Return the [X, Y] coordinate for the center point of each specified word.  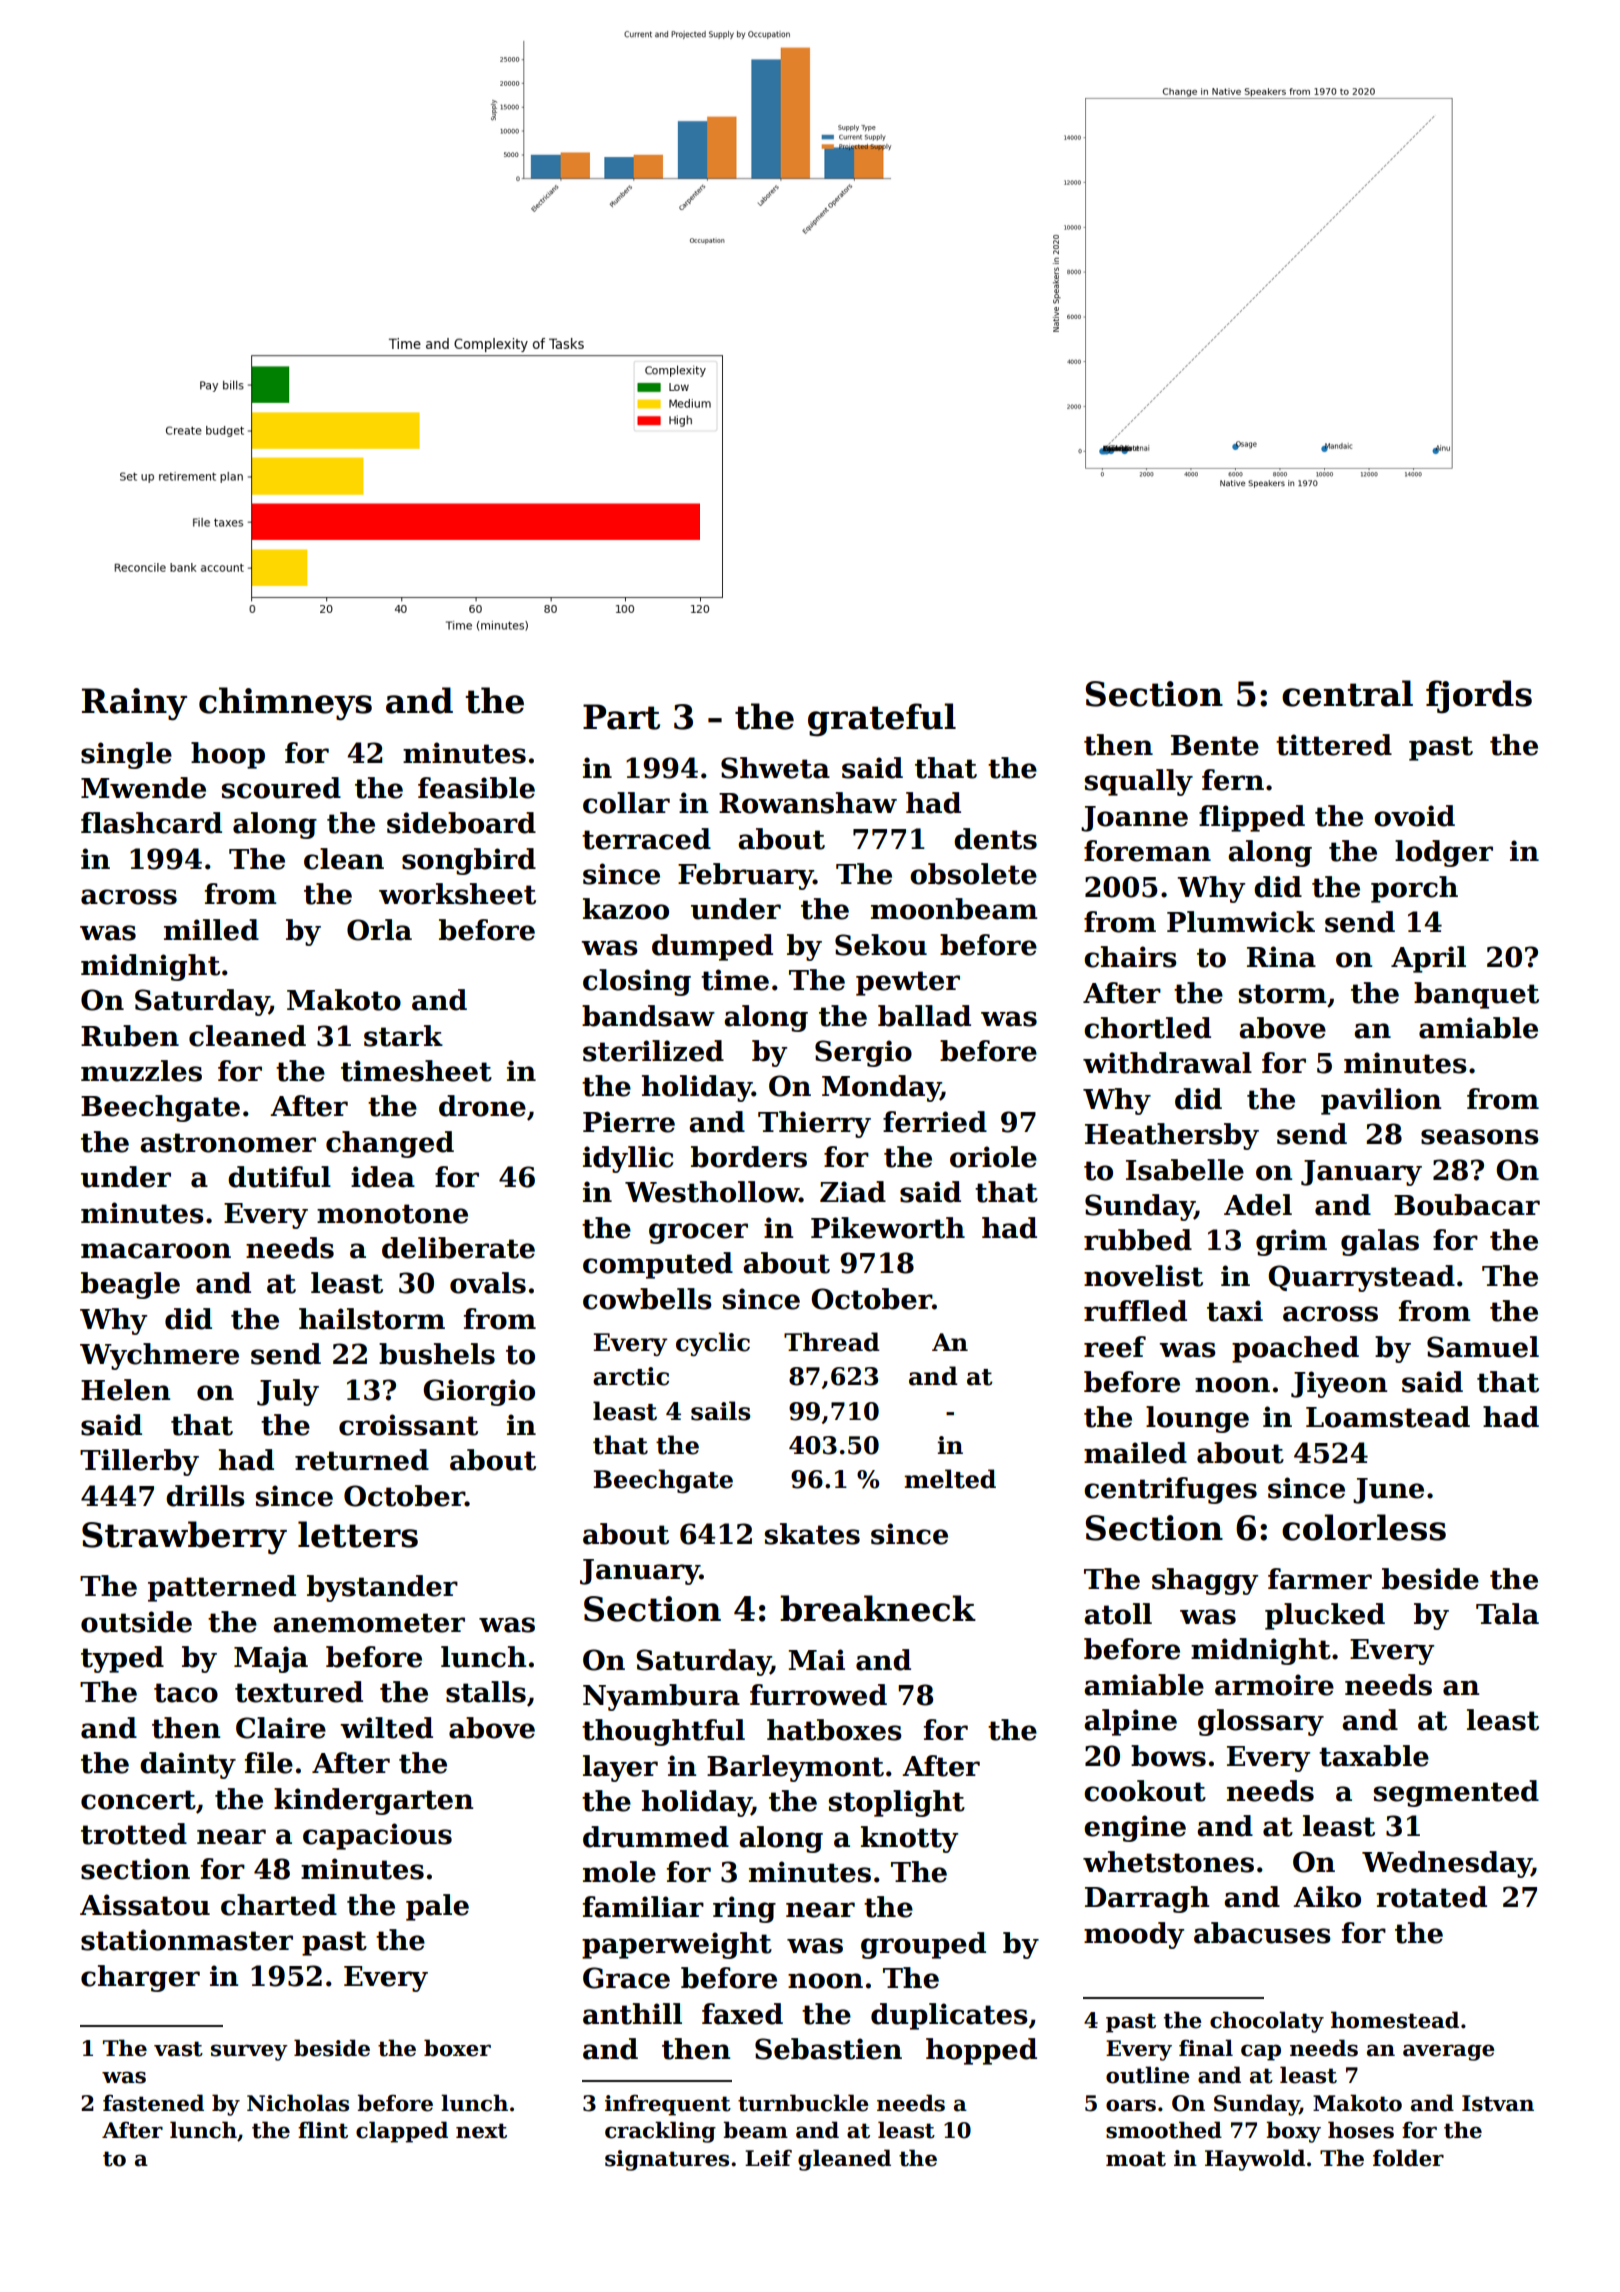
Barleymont [795, 1768]
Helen [125, 1390]
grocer [698, 1233]
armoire [1274, 1685]
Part [621, 717]
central [1347, 693]
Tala [1507, 1614]
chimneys [285, 704]
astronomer [228, 1143]
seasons [1480, 1137]
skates [812, 1534]
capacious [377, 1836]
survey [249, 2052]
